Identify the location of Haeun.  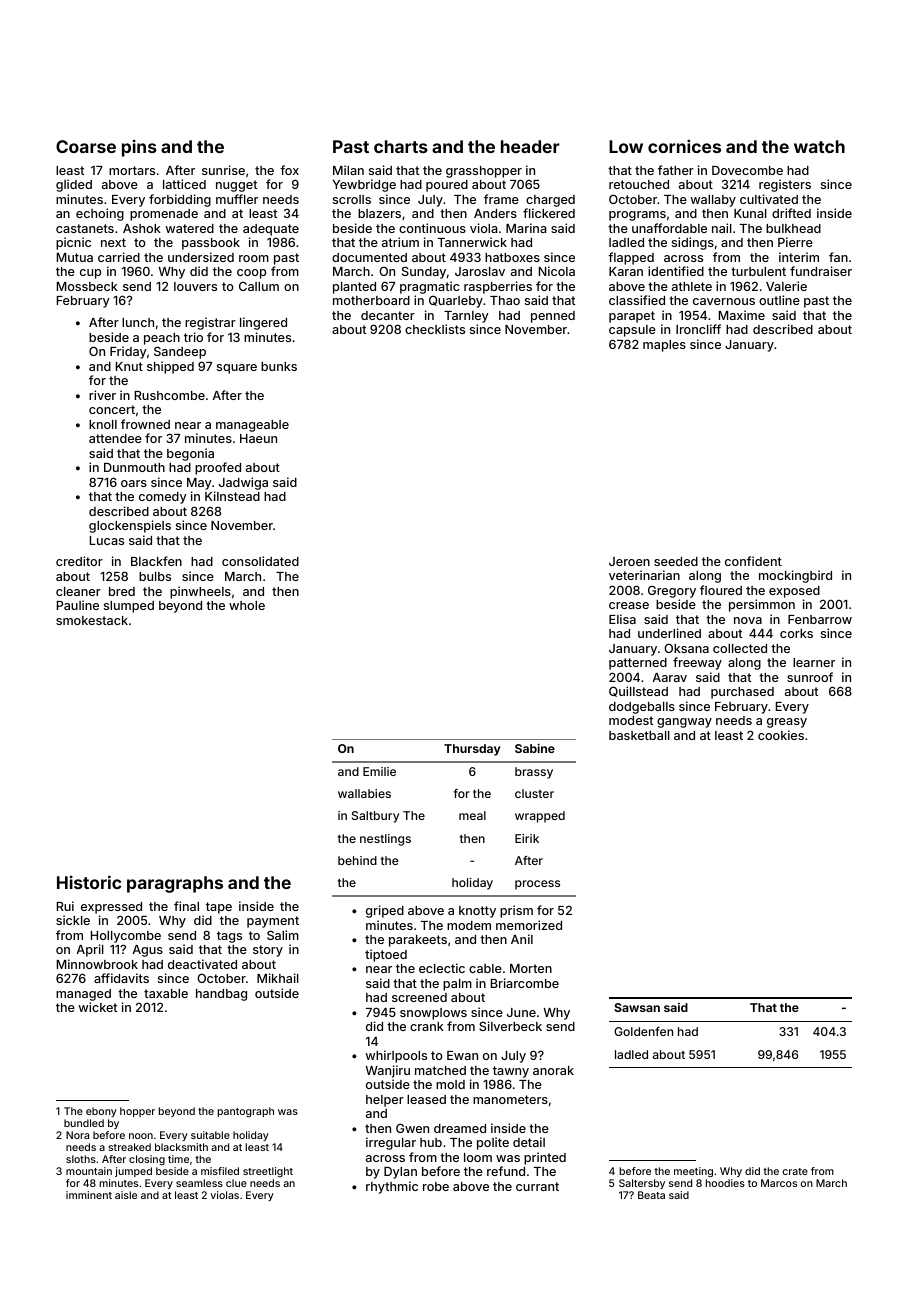
(258, 438).
